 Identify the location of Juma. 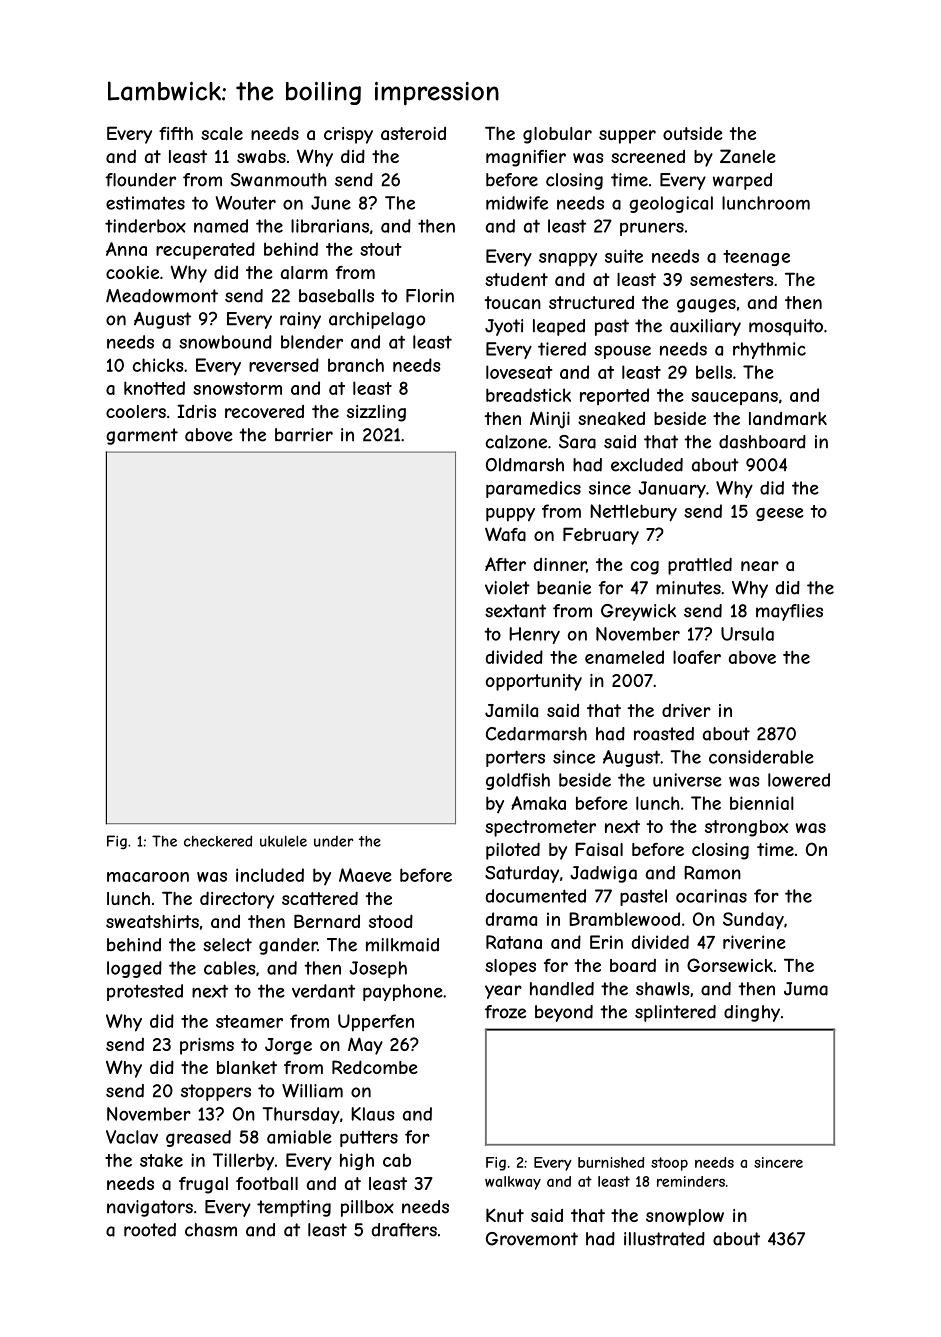
(806, 989).
